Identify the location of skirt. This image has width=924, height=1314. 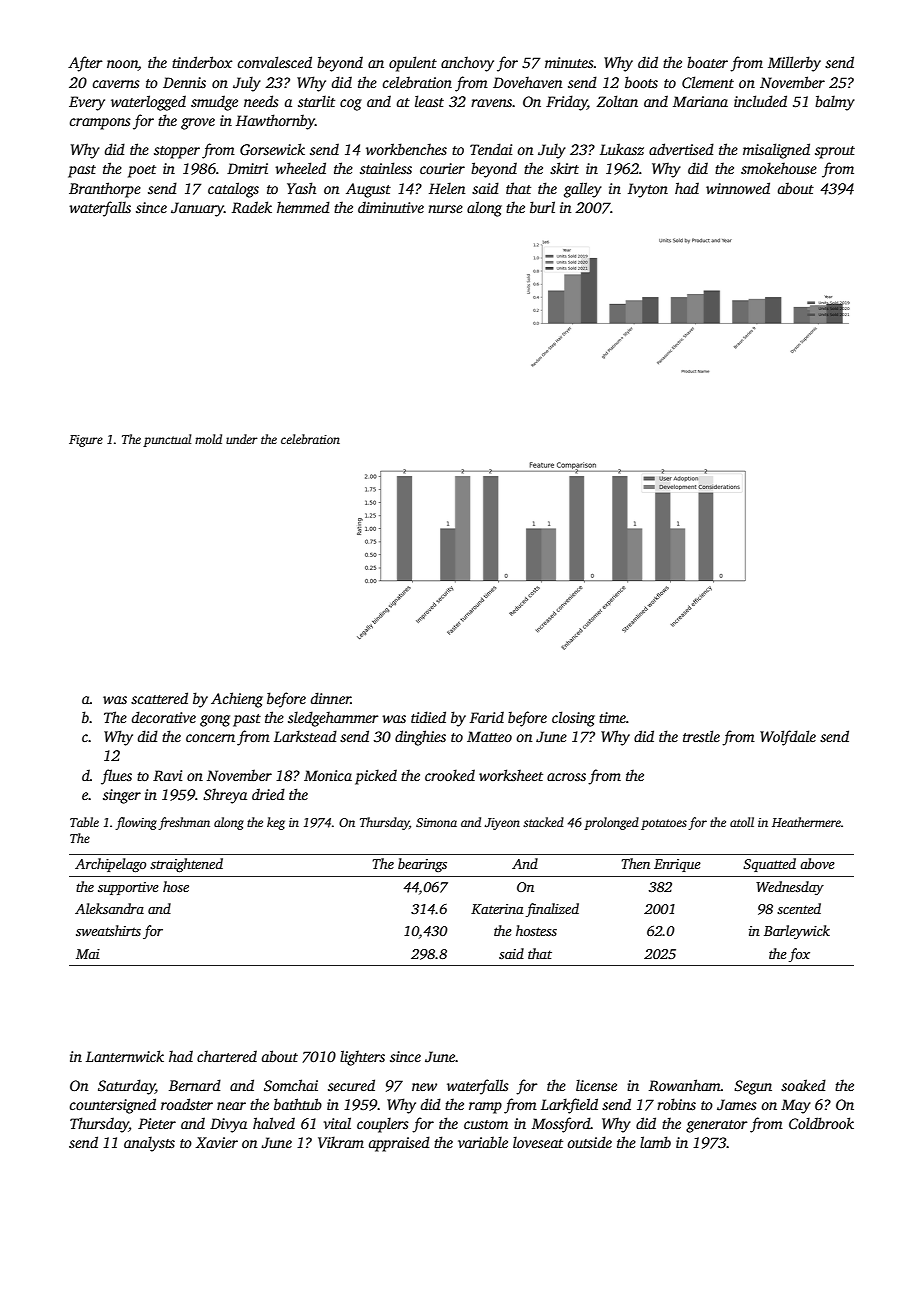
(564, 168).
